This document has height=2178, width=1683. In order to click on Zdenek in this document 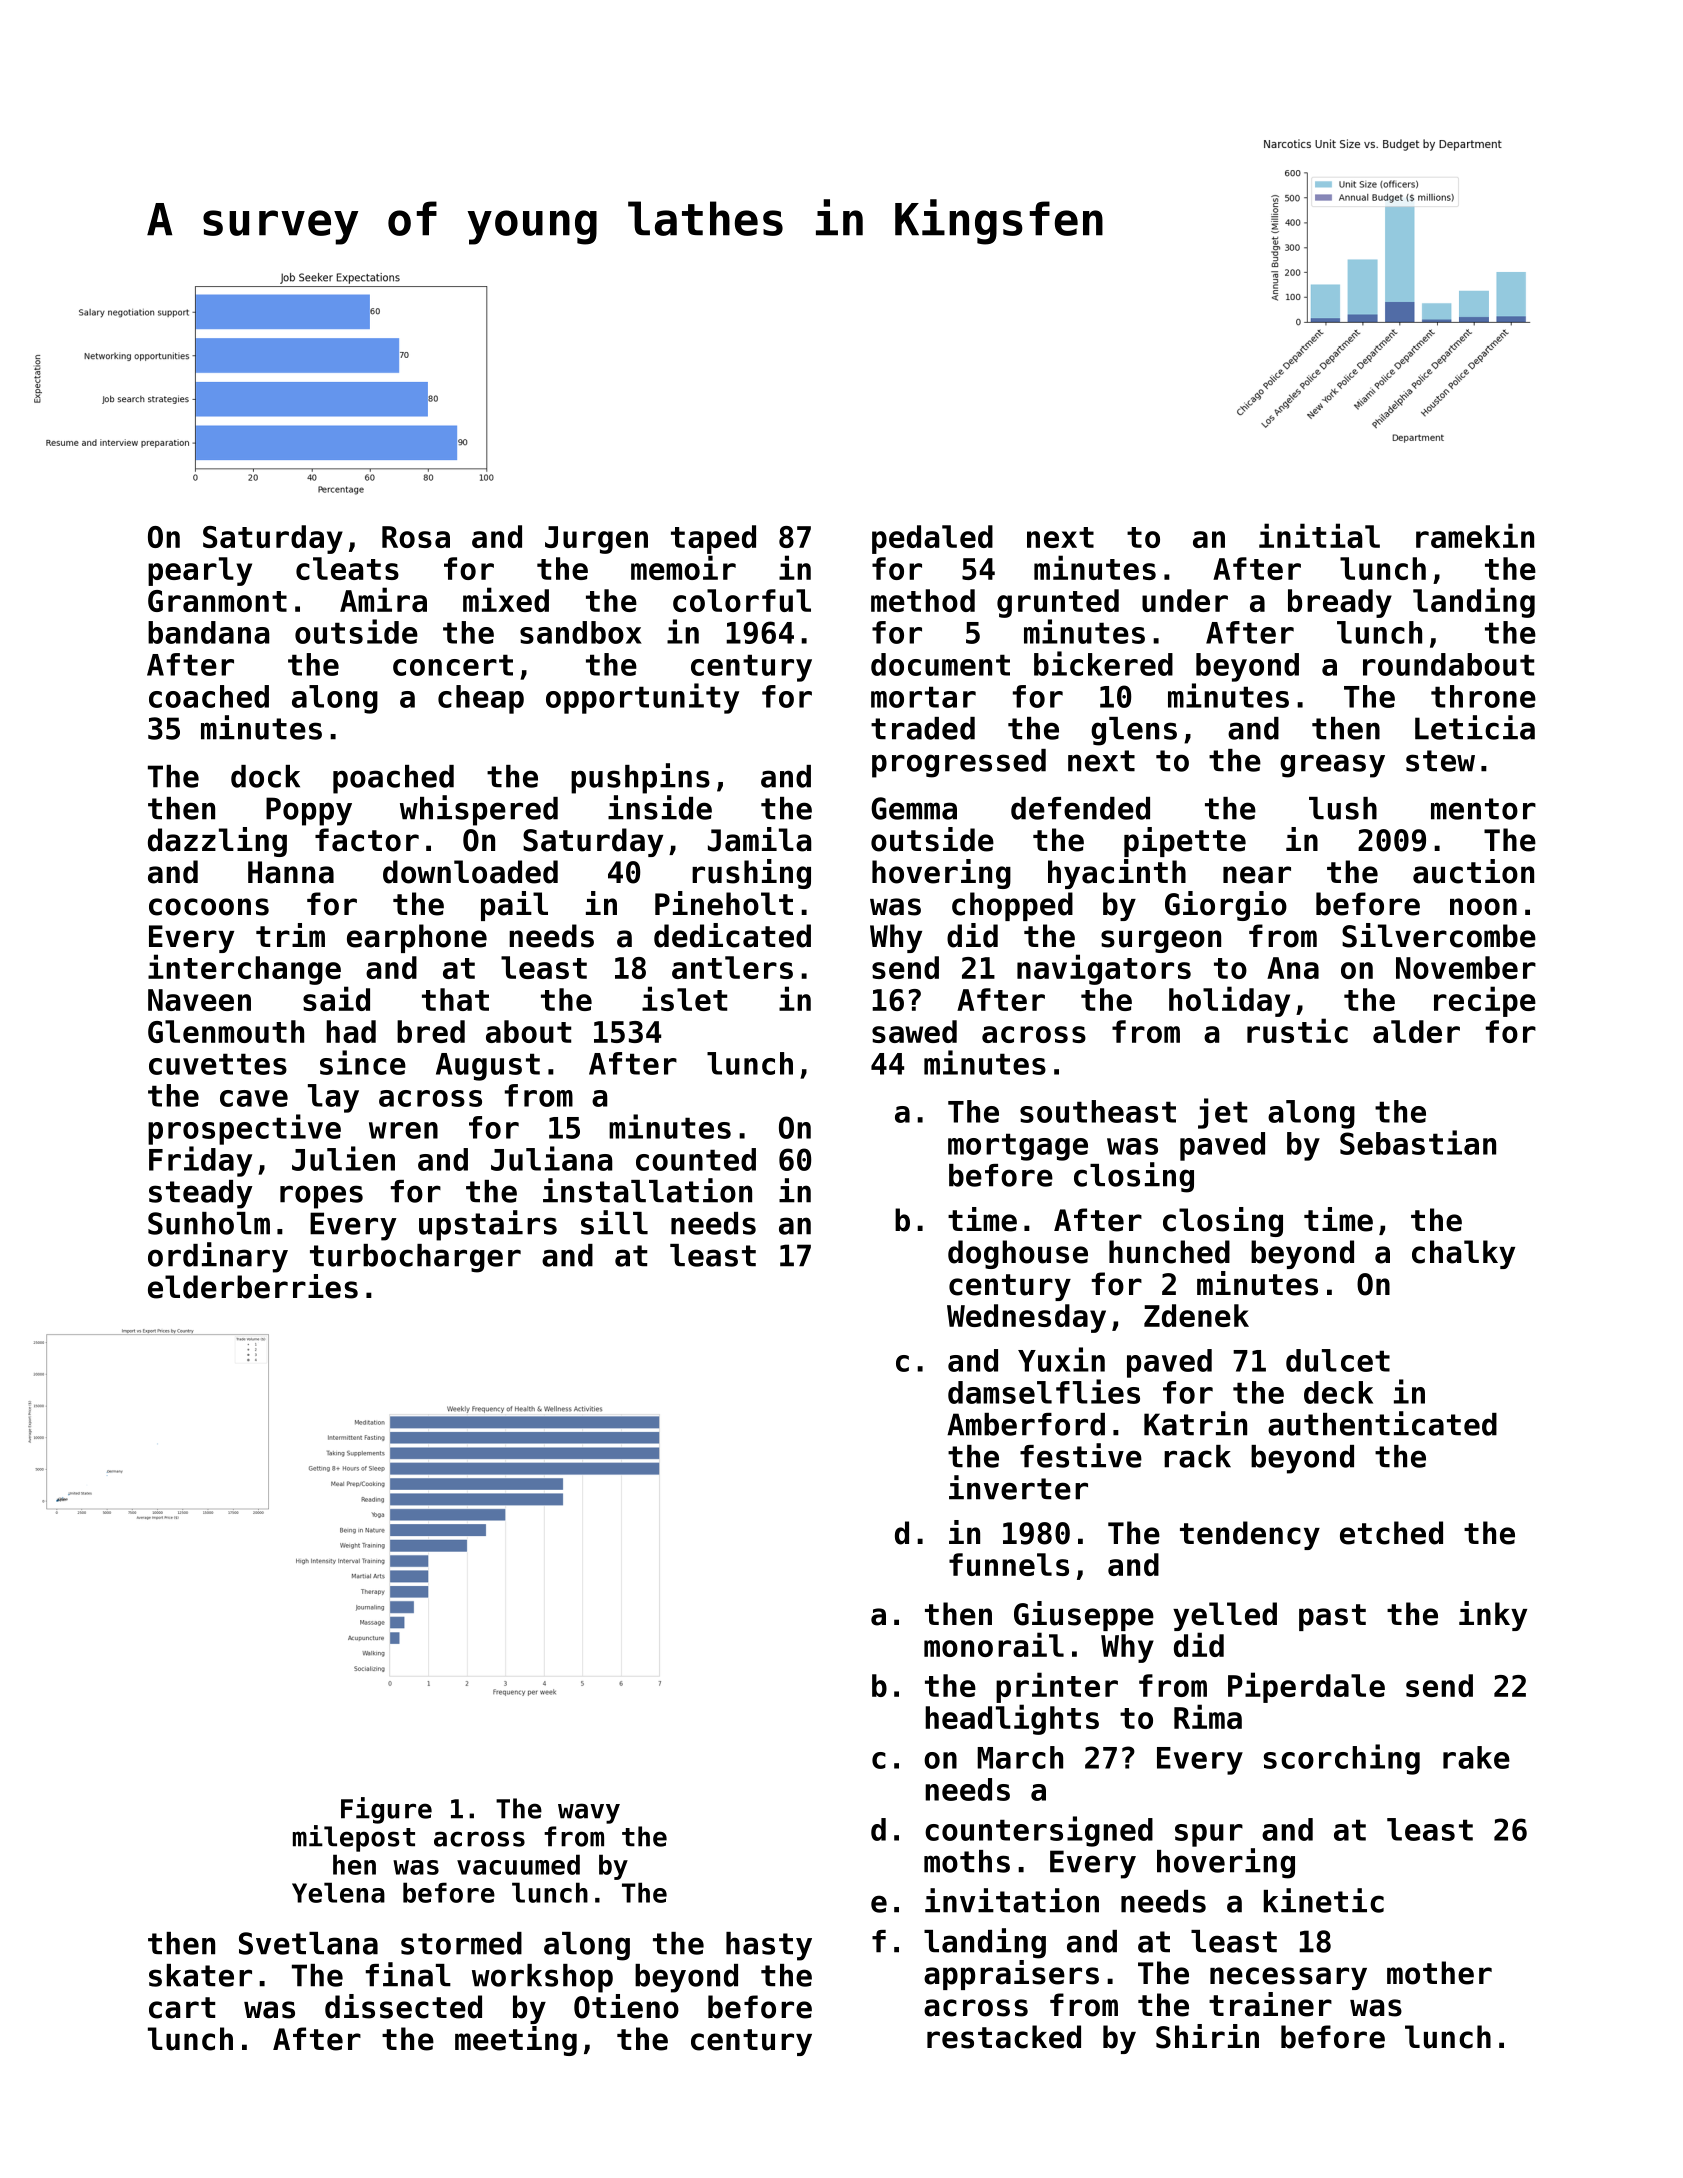, I will do `click(1196, 1315)`.
